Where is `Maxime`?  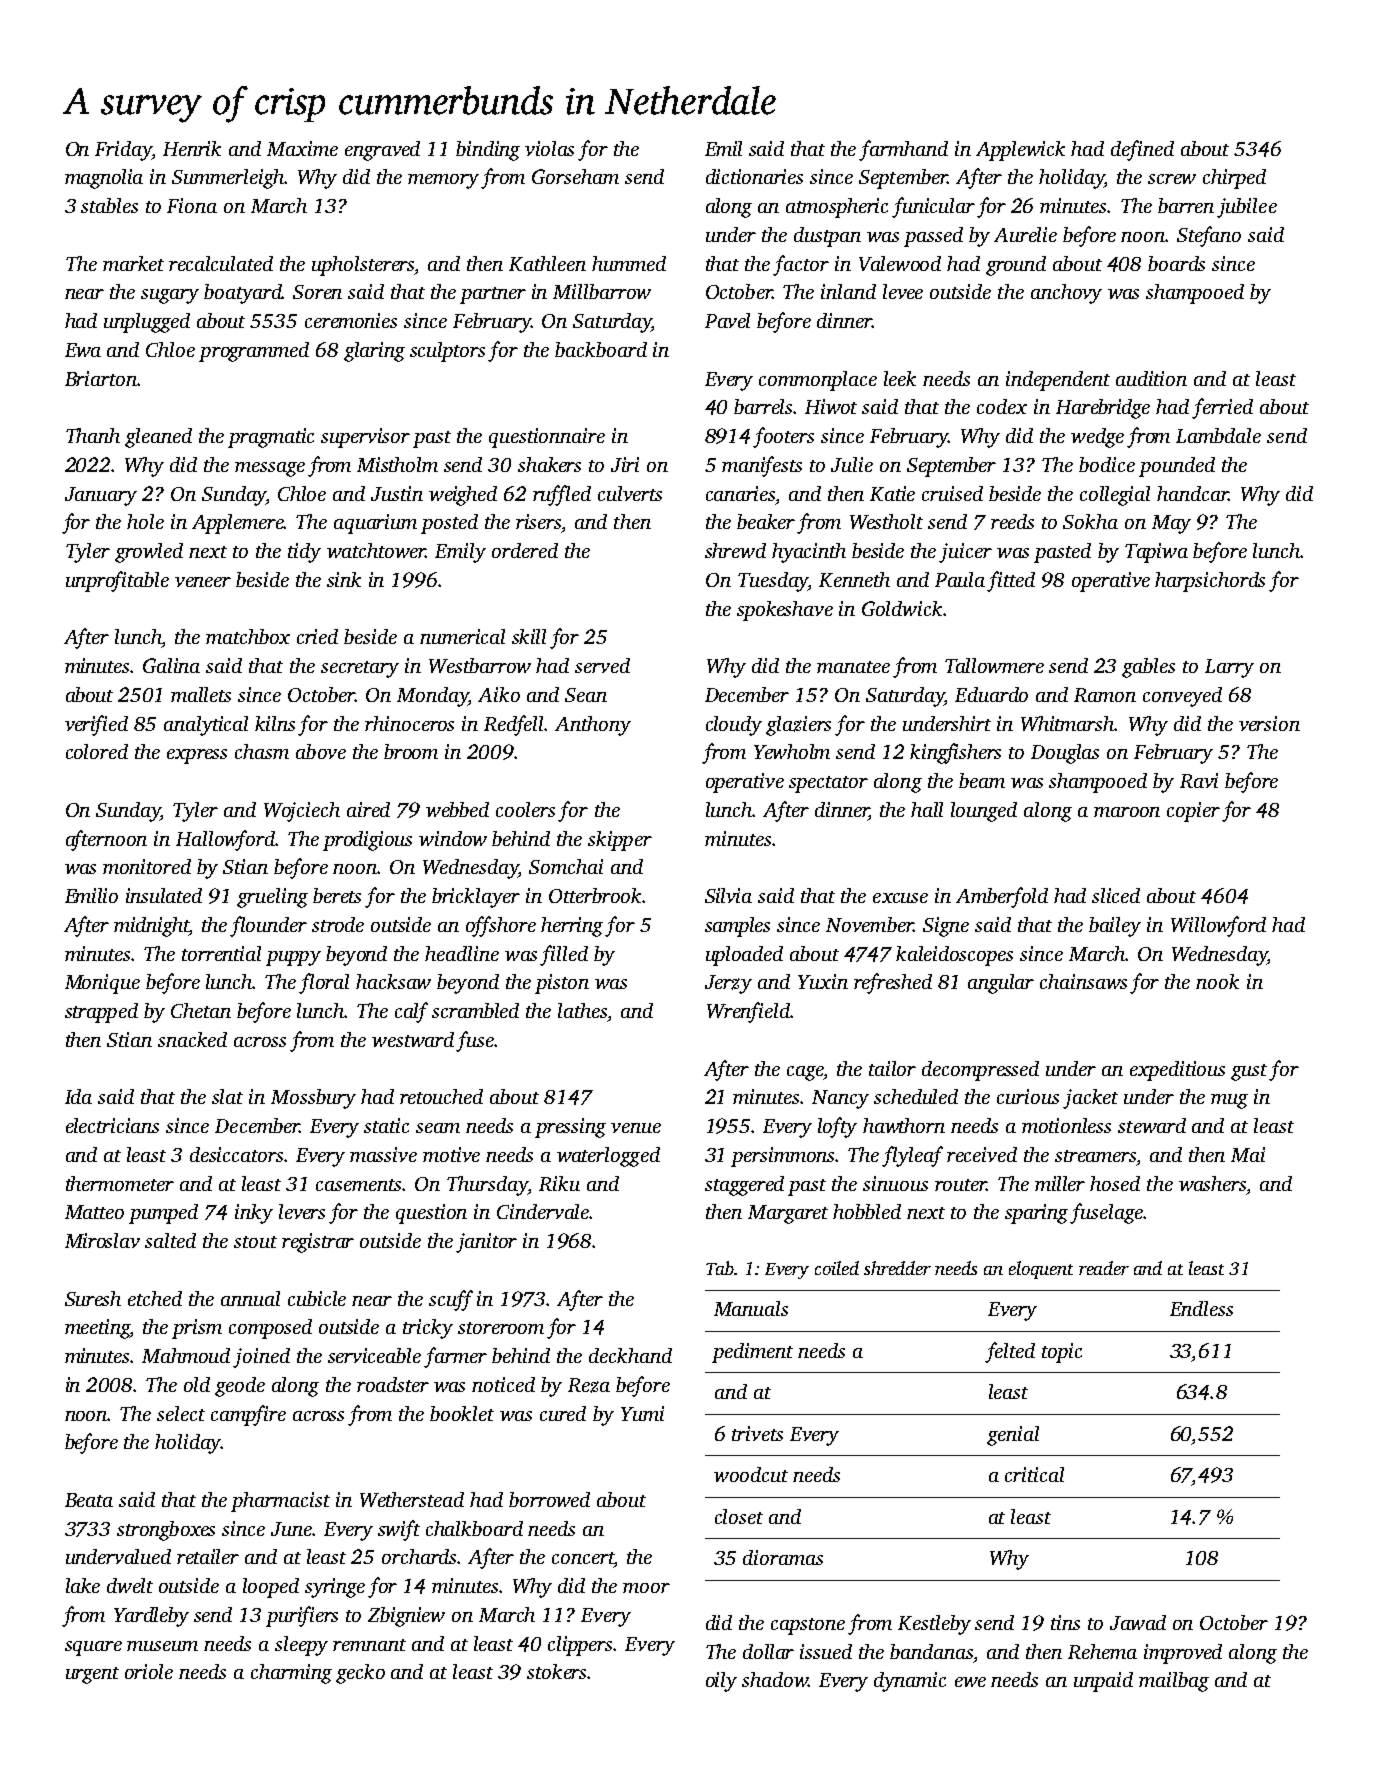
Maxime is located at coordinates (302, 148).
